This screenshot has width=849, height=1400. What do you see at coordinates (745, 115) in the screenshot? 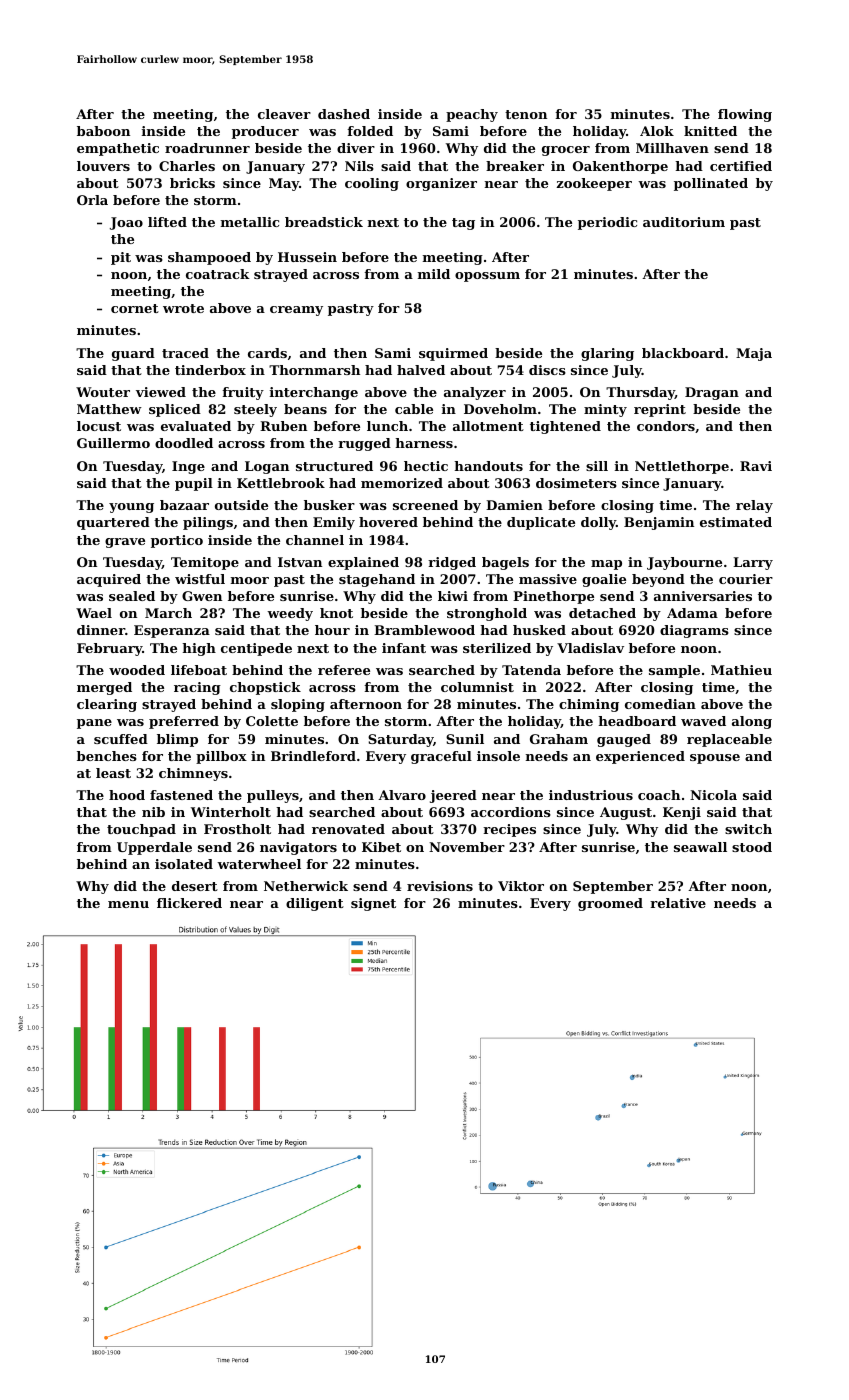
I see `flowing` at bounding box center [745, 115].
